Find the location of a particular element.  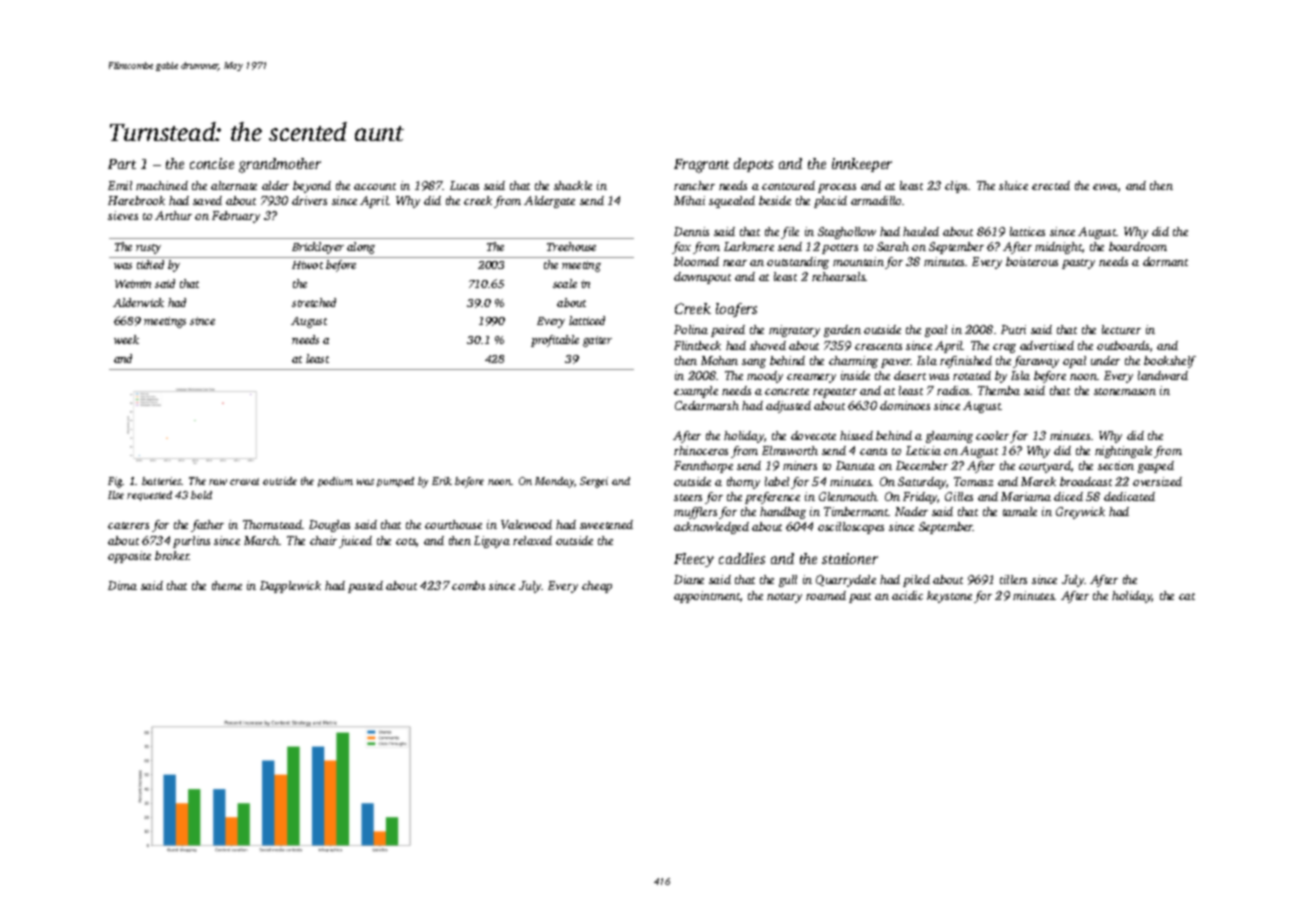

week is located at coordinates (126, 339).
